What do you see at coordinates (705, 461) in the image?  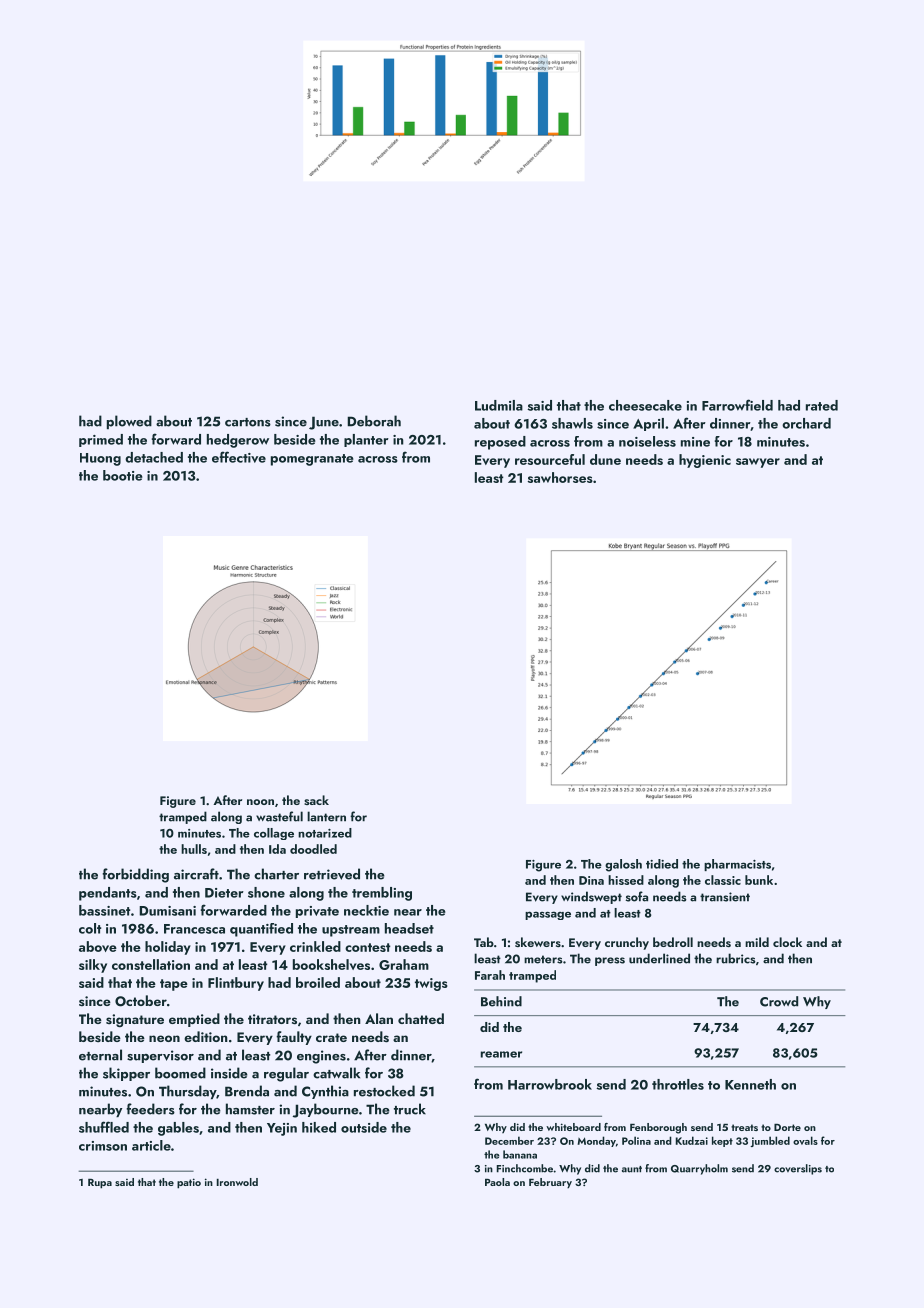 I see `hygienic` at bounding box center [705, 461].
